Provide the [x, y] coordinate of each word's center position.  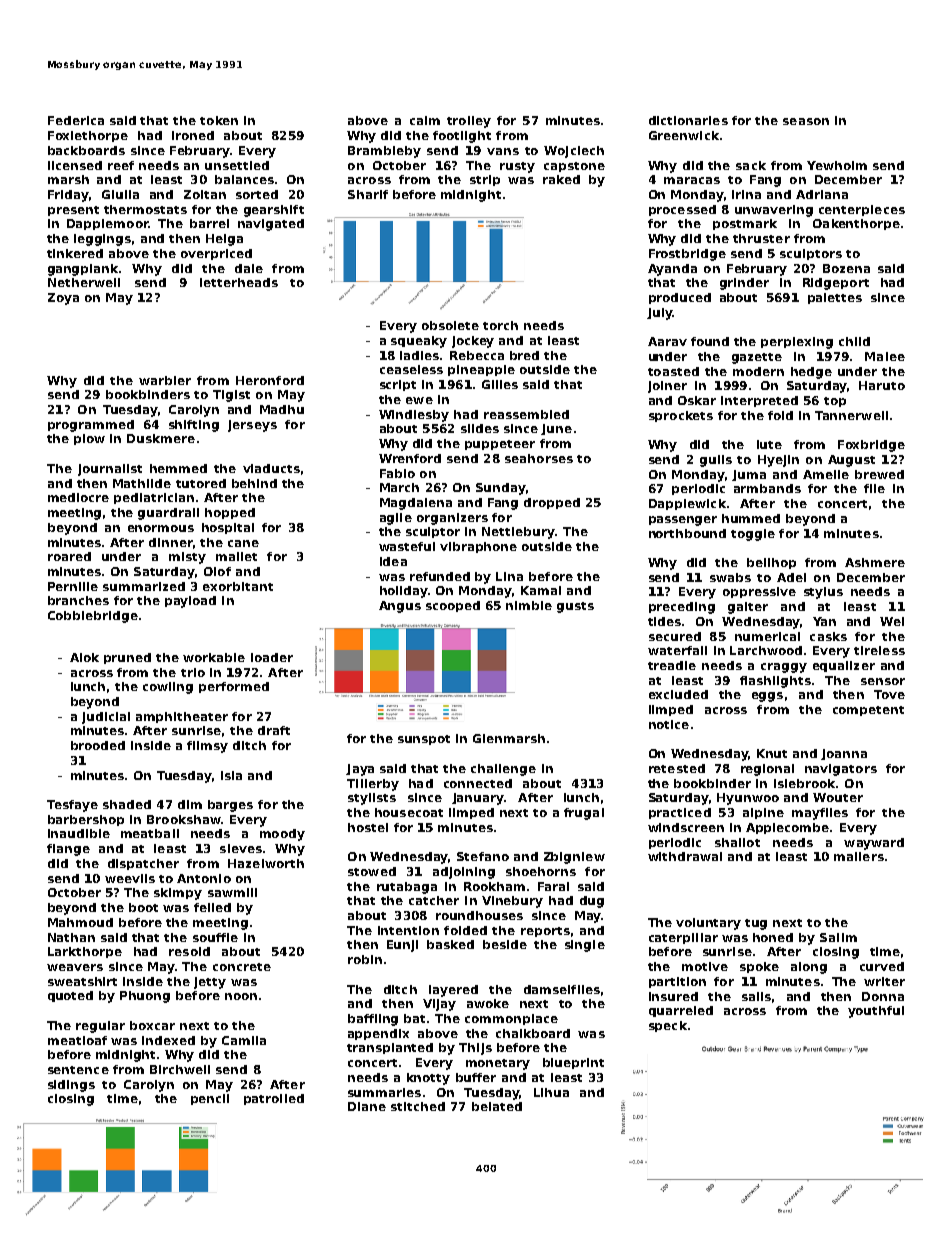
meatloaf [77, 1040]
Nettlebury [518, 533]
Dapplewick [687, 504]
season [806, 121]
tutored [201, 483]
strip [485, 180]
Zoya [63, 299]
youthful [876, 1012]
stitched [418, 1106]
